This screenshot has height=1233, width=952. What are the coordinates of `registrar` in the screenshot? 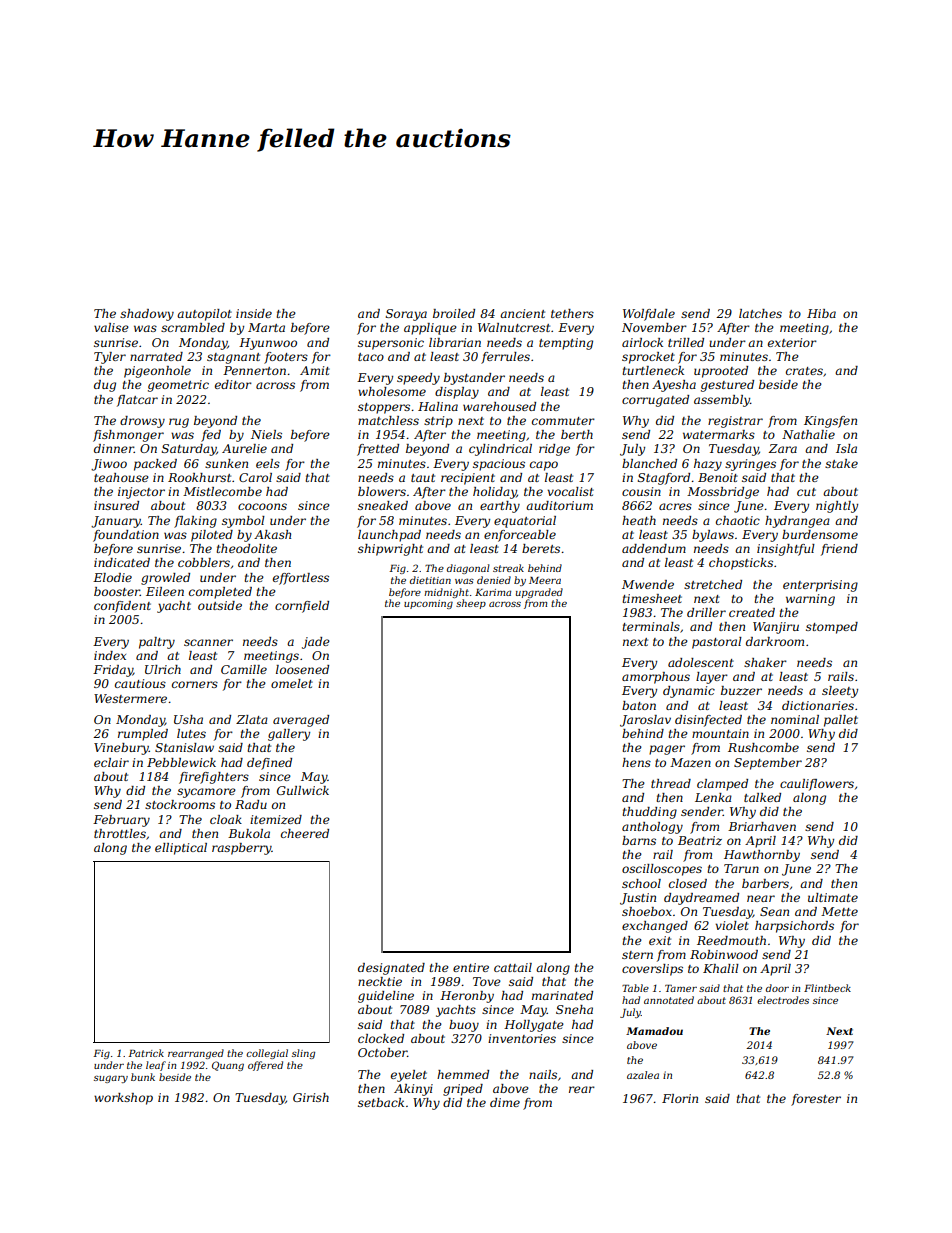 It's located at (735, 422).
